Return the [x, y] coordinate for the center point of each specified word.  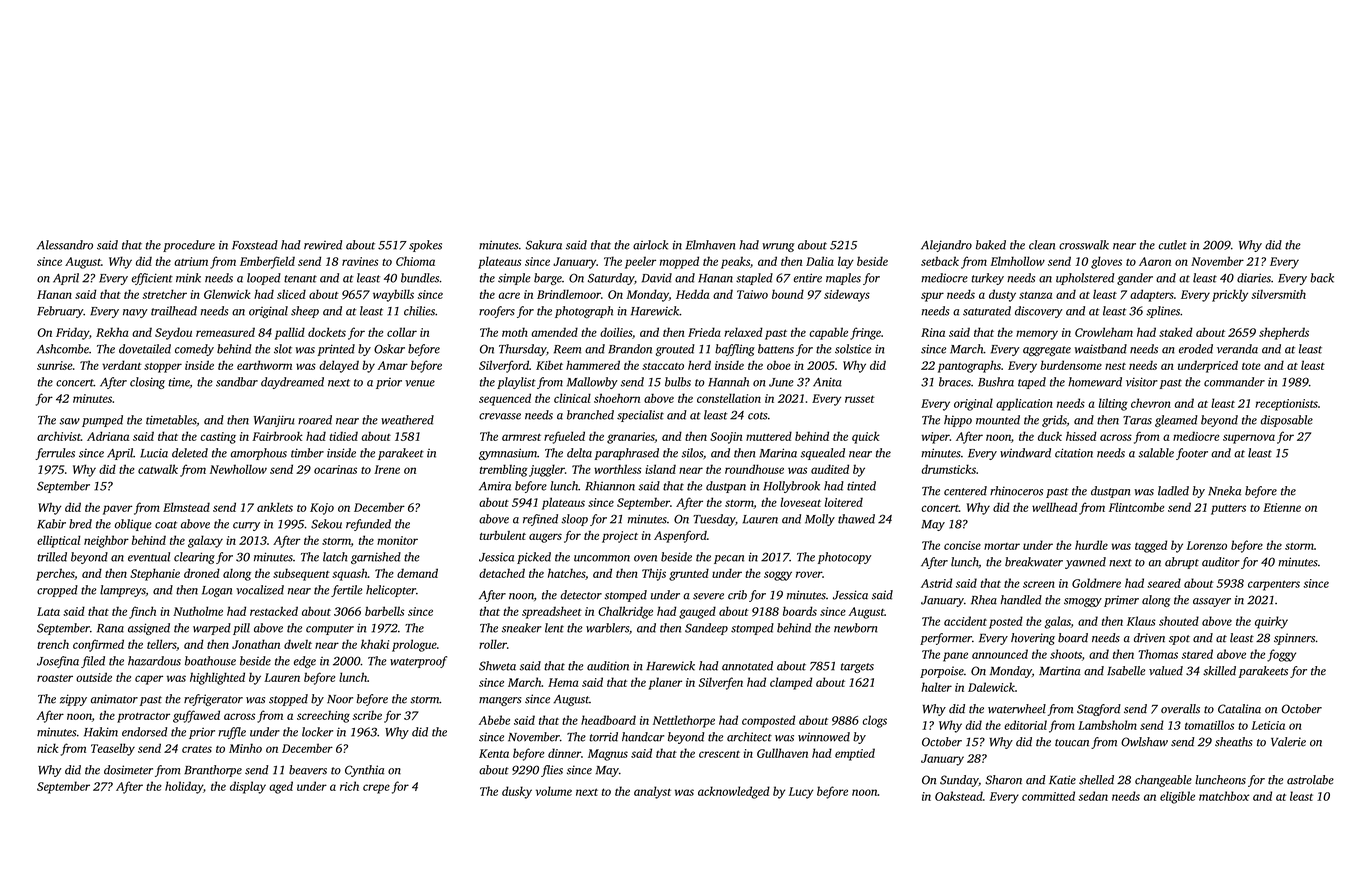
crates [197, 749]
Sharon [1003, 780]
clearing [194, 558]
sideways [847, 295]
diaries [1254, 278]
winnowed [824, 737]
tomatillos [1209, 725]
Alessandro [65, 245]
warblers [607, 628]
